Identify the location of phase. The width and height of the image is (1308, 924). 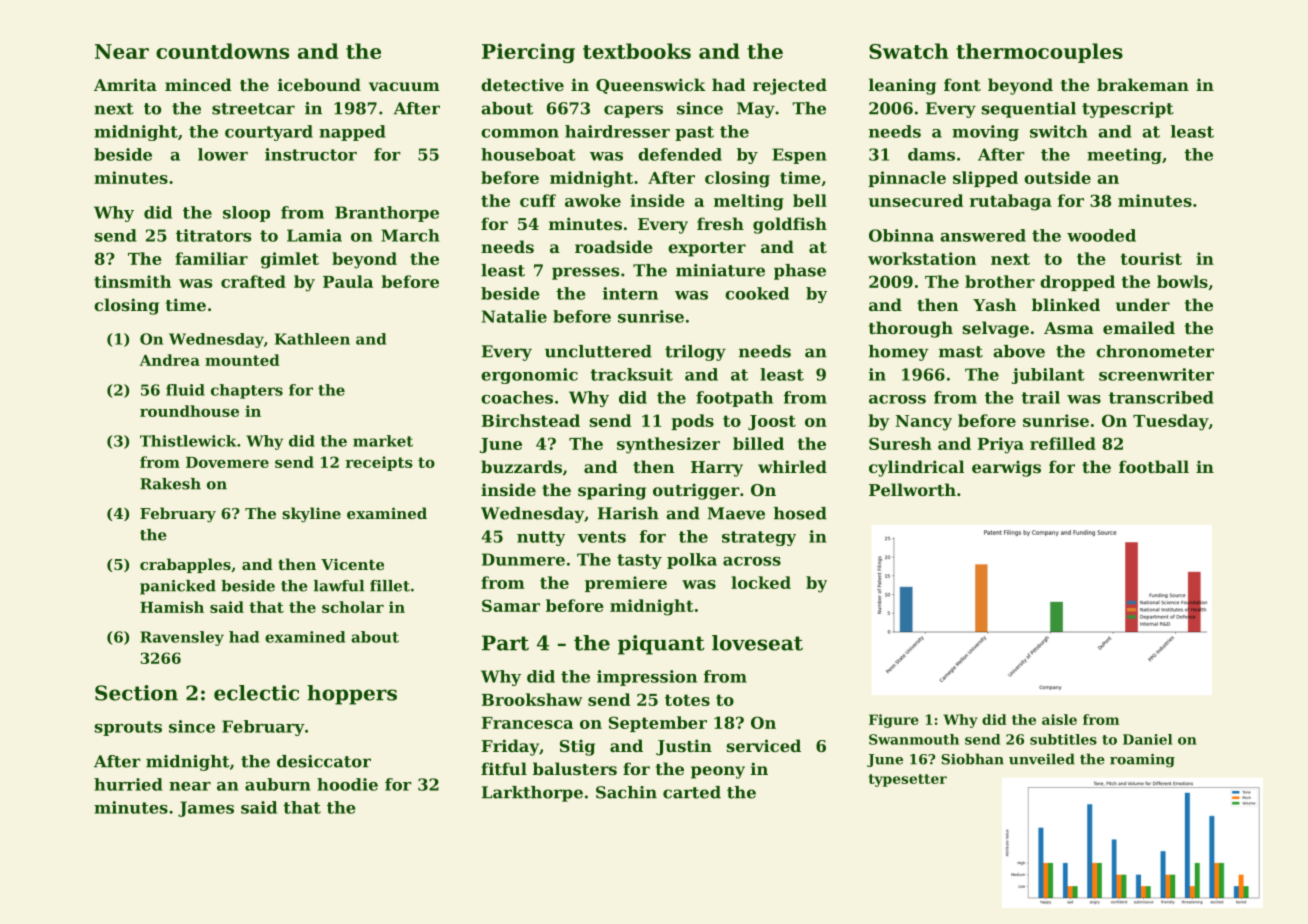
(800, 272).
